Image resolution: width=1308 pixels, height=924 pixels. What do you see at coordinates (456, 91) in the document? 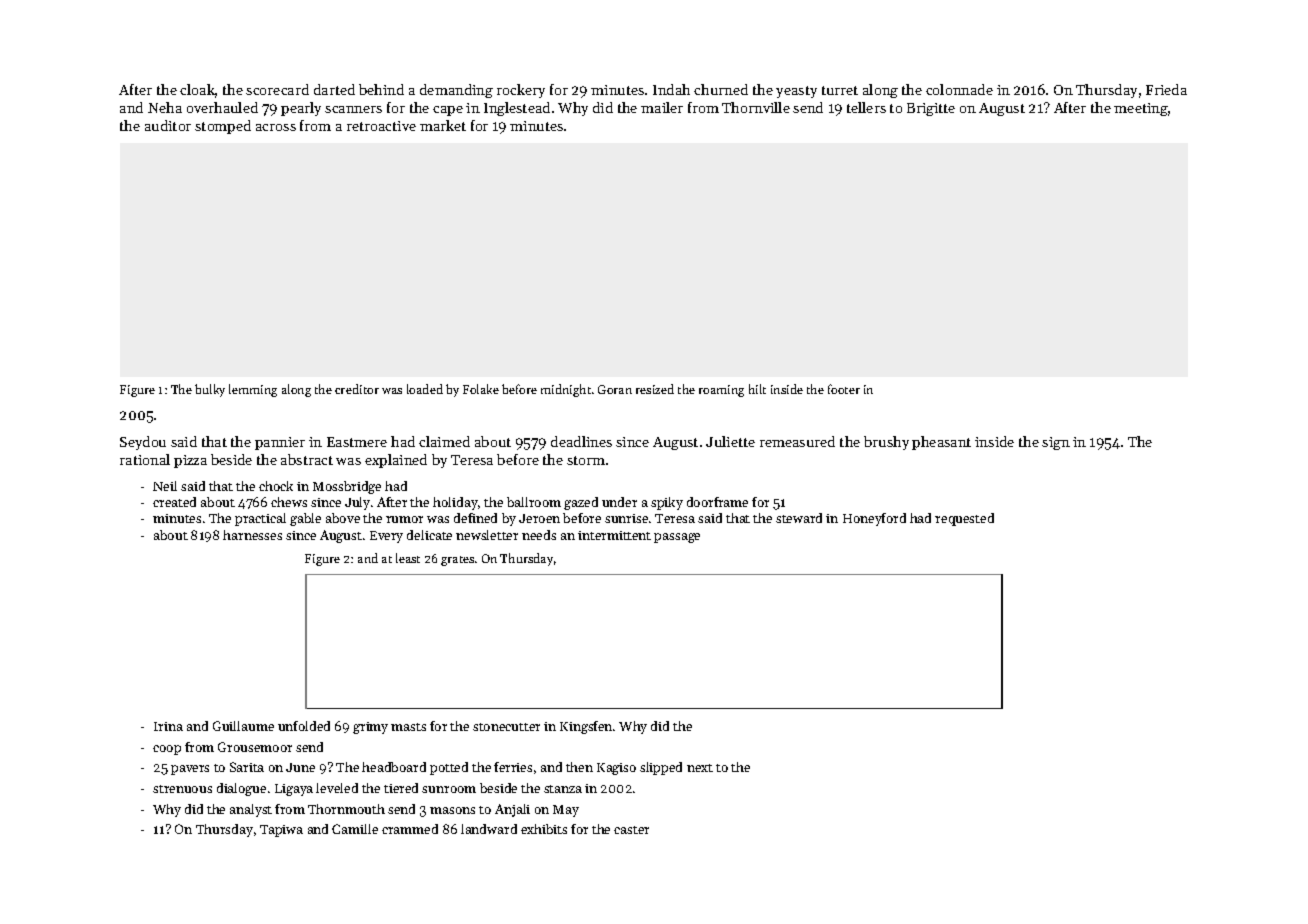
I see `demanding` at bounding box center [456, 91].
